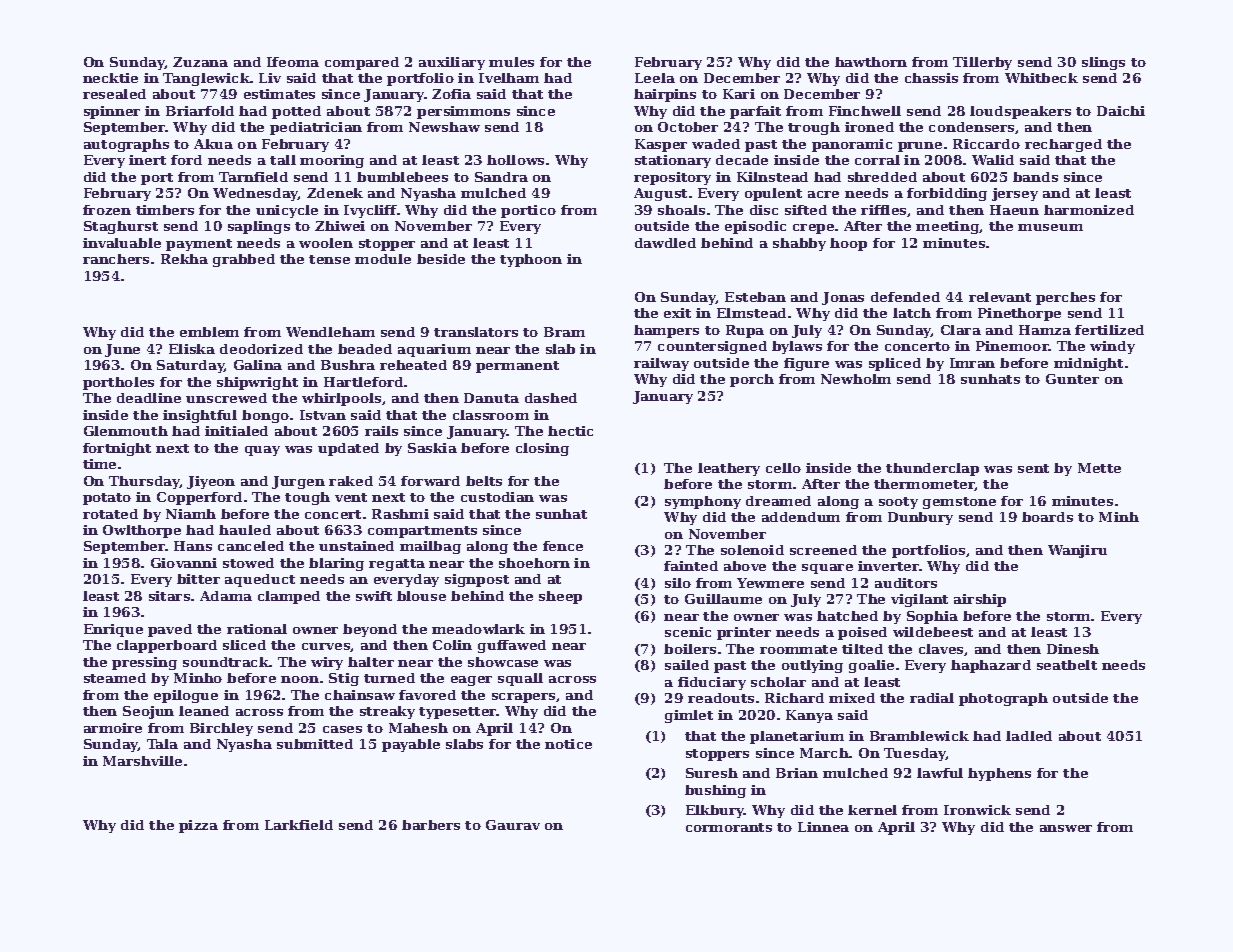 This page has width=1233, height=952. I want to click on Zuzana, so click(200, 62).
